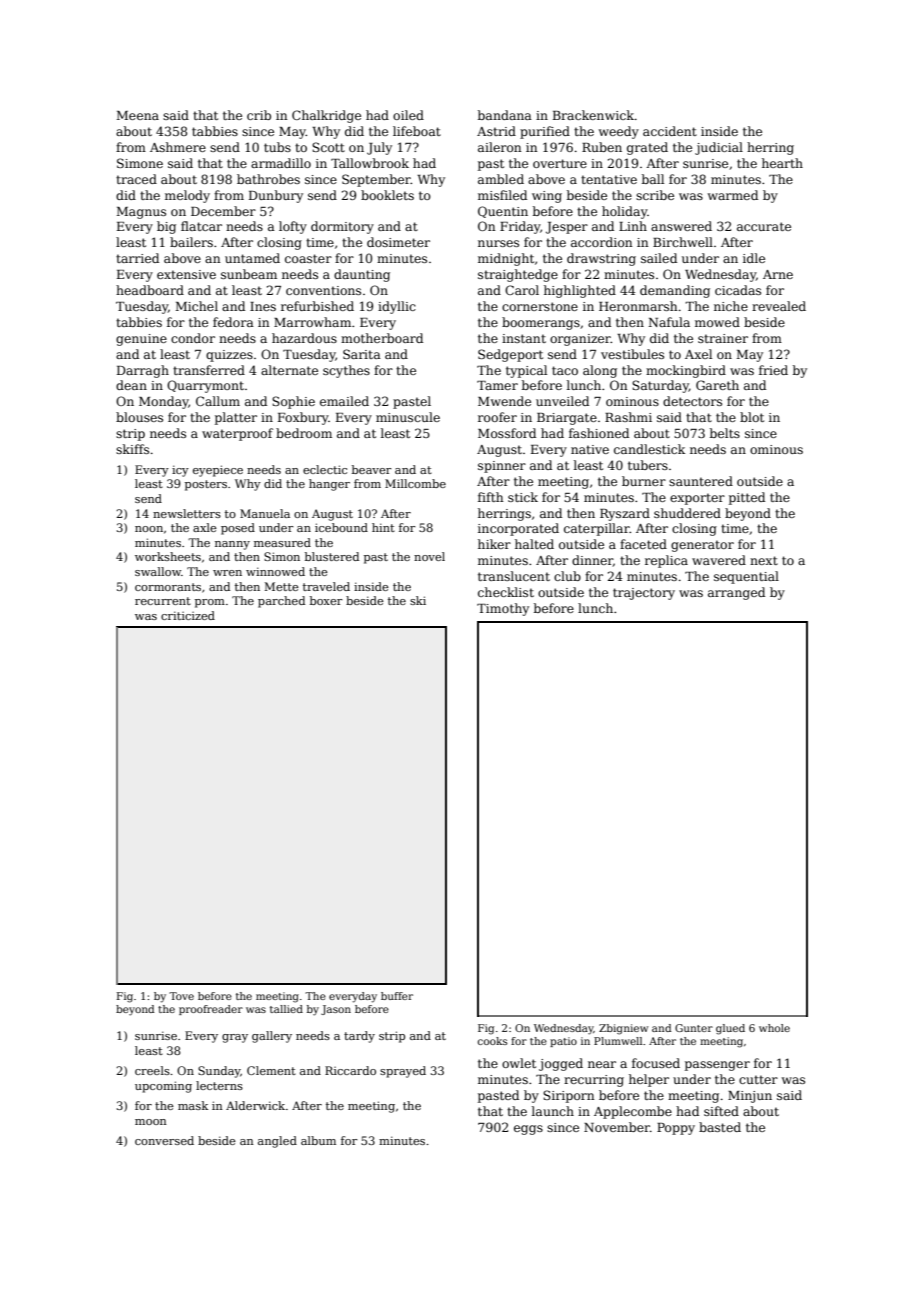 The image size is (924, 1314). Describe the element at coordinates (277, 1142) in the screenshot. I see `angled` at that location.
